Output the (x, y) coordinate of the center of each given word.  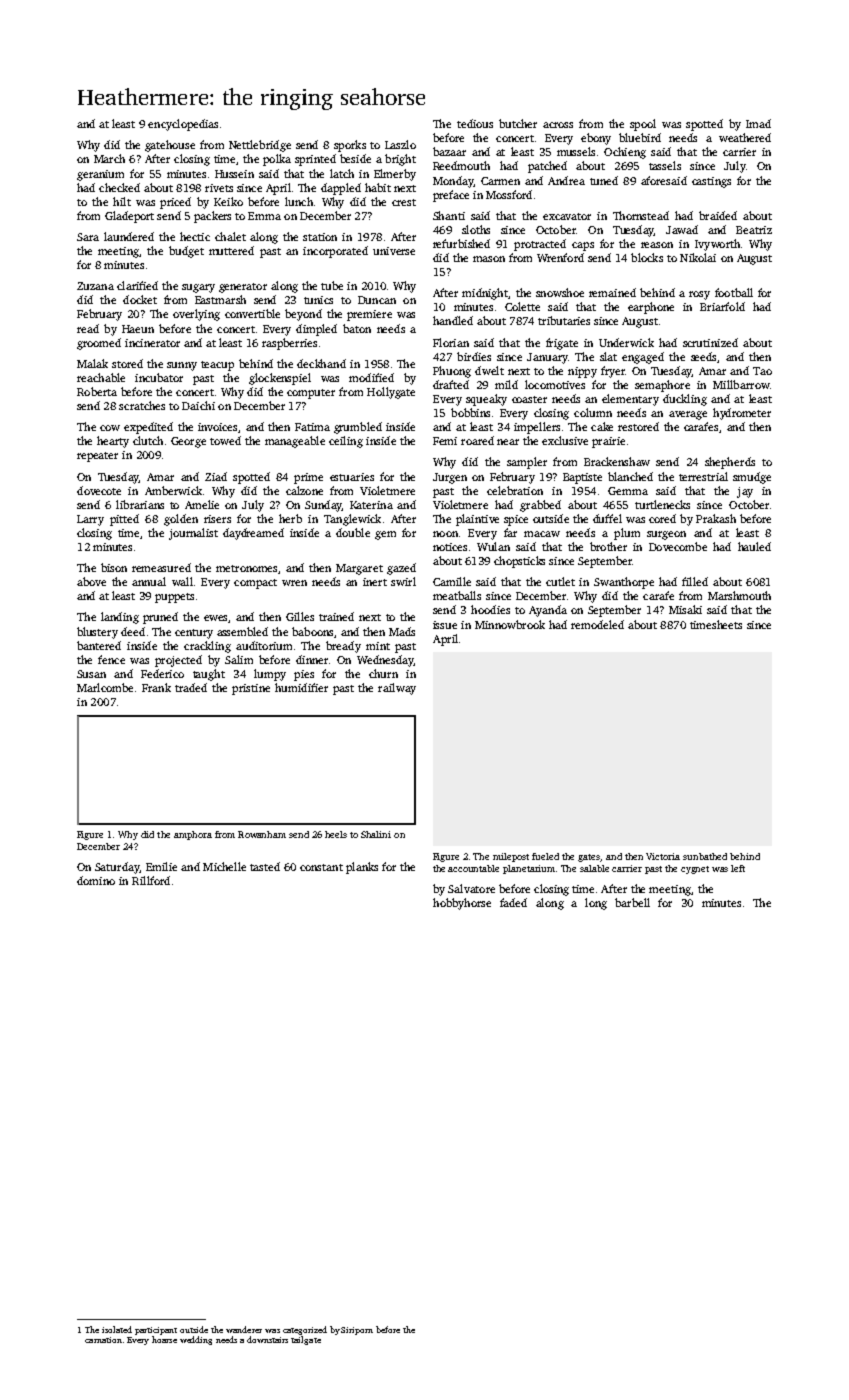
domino (96, 880)
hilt (122, 201)
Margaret (359, 569)
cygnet (695, 870)
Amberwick (173, 490)
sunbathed (705, 856)
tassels (665, 165)
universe (394, 251)
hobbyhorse (462, 904)
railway (397, 689)
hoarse (164, 1339)
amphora (193, 835)
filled (695, 581)
